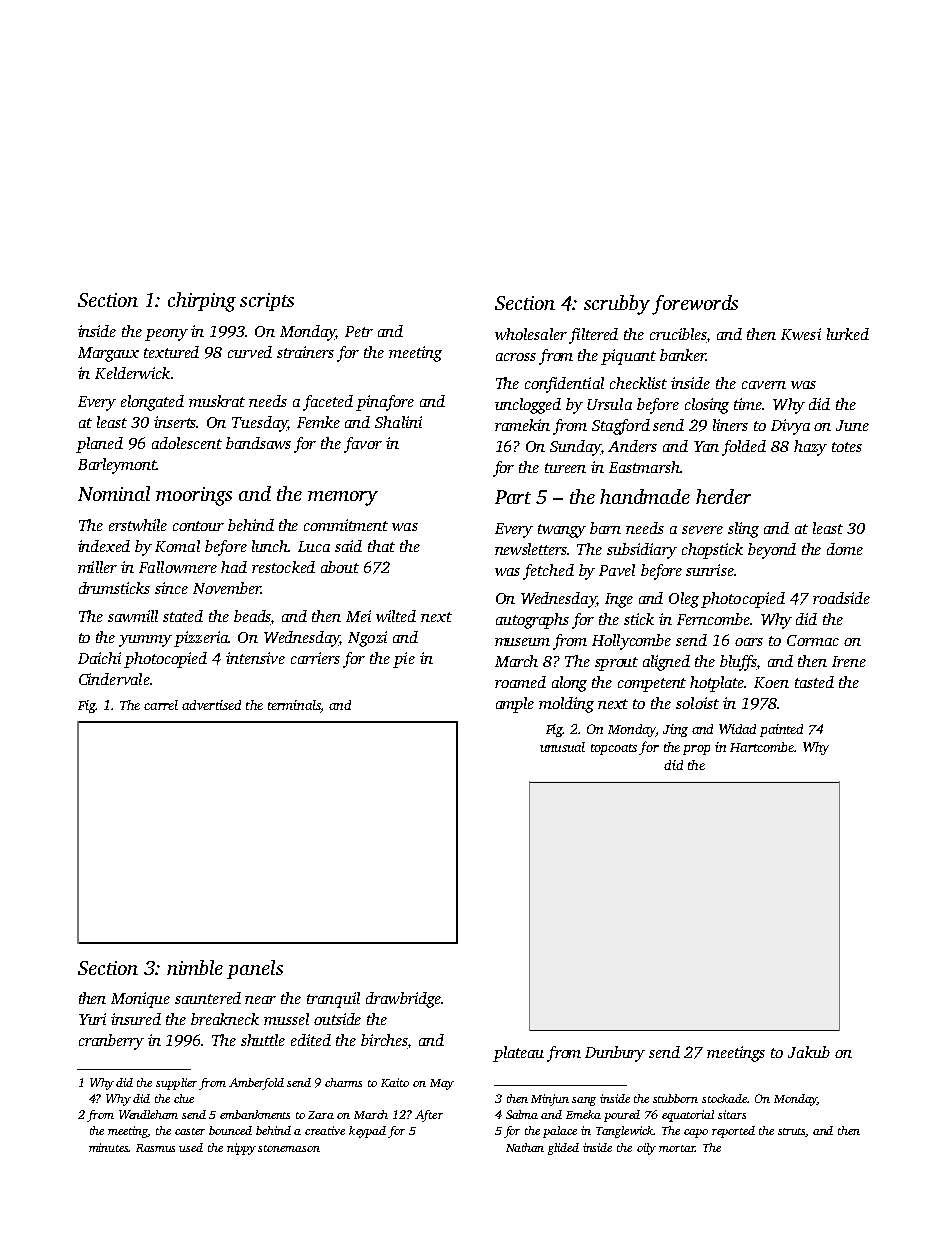  I want to click on since, so click(171, 588).
